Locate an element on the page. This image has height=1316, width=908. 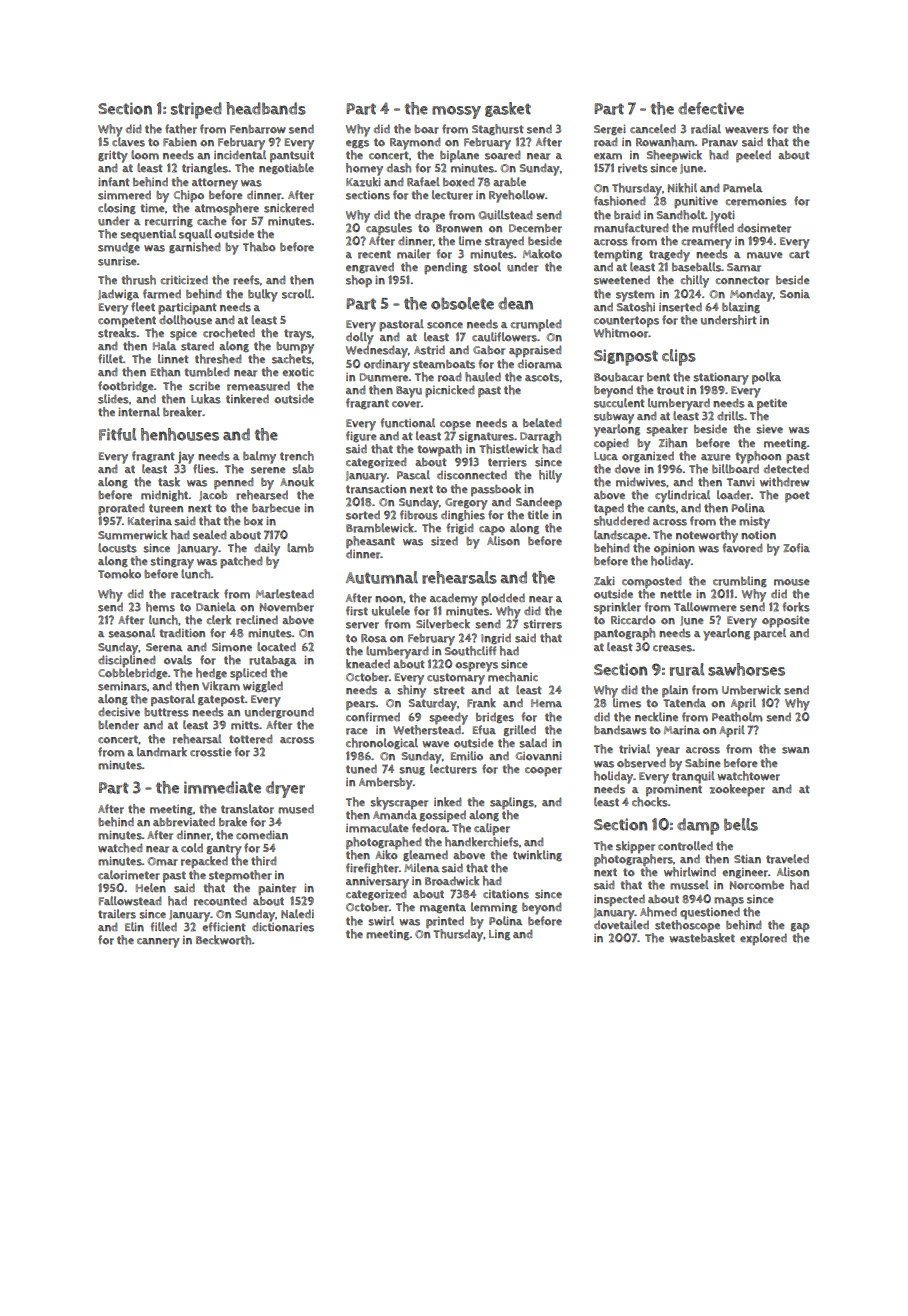
watched is located at coordinates (120, 848).
